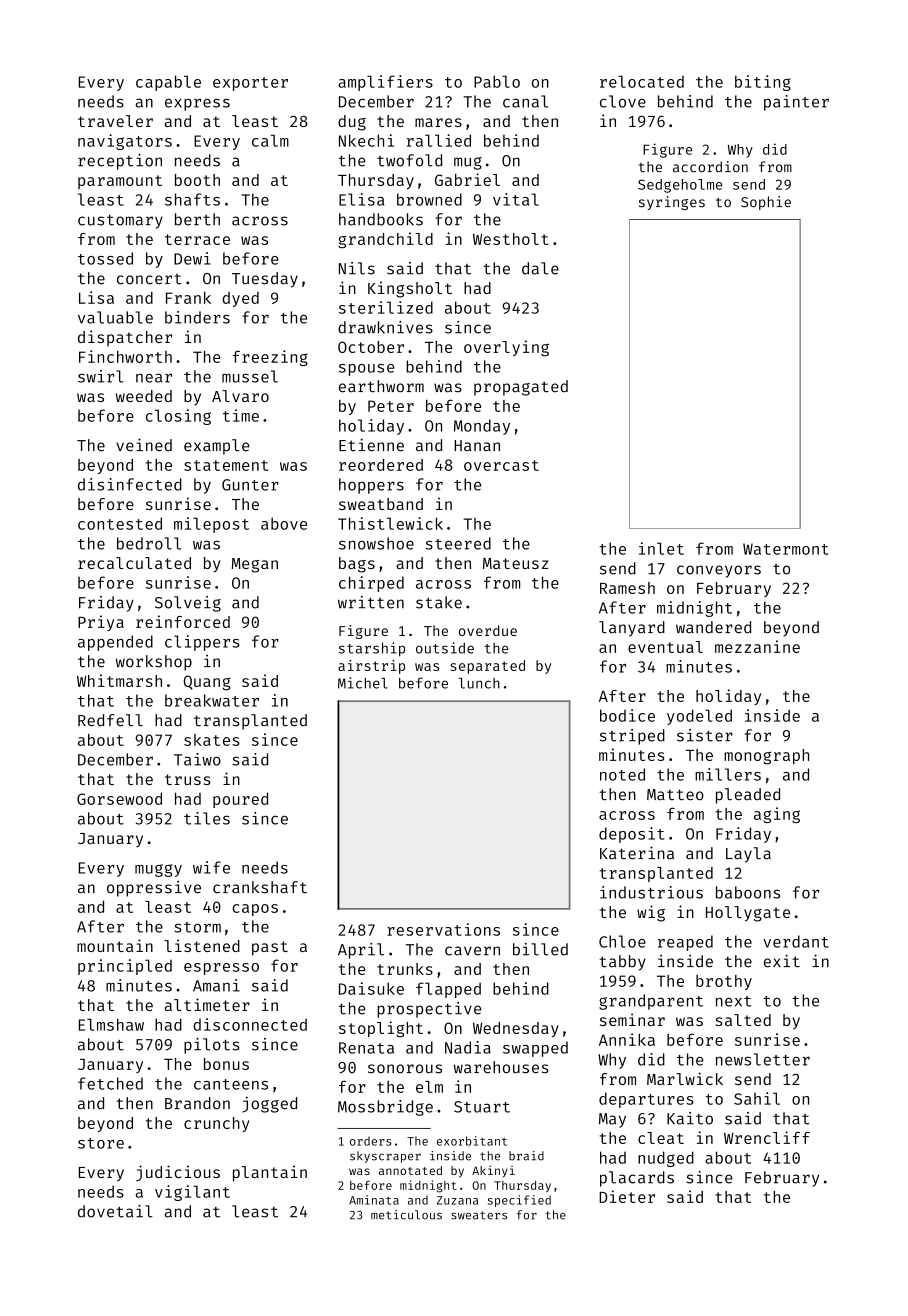 This document has width=908, height=1316. What do you see at coordinates (284, 523) in the document?
I see `above` at bounding box center [284, 523].
